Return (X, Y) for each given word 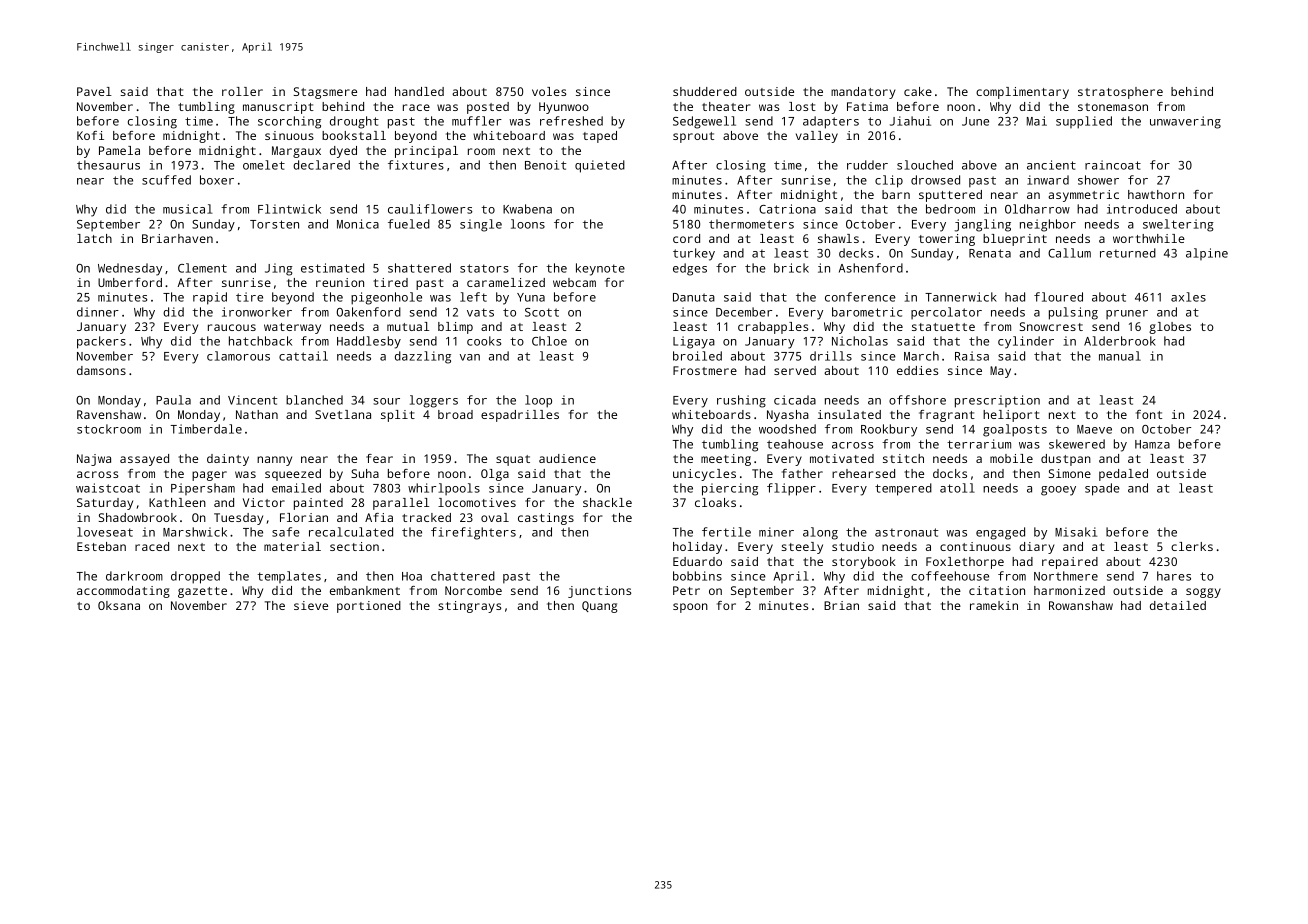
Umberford (130, 282)
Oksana (119, 605)
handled (419, 91)
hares (1174, 576)
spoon (690, 608)
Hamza (1152, 444)
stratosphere (1120, 93)
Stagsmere (325, 93)
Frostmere (705, 370)
